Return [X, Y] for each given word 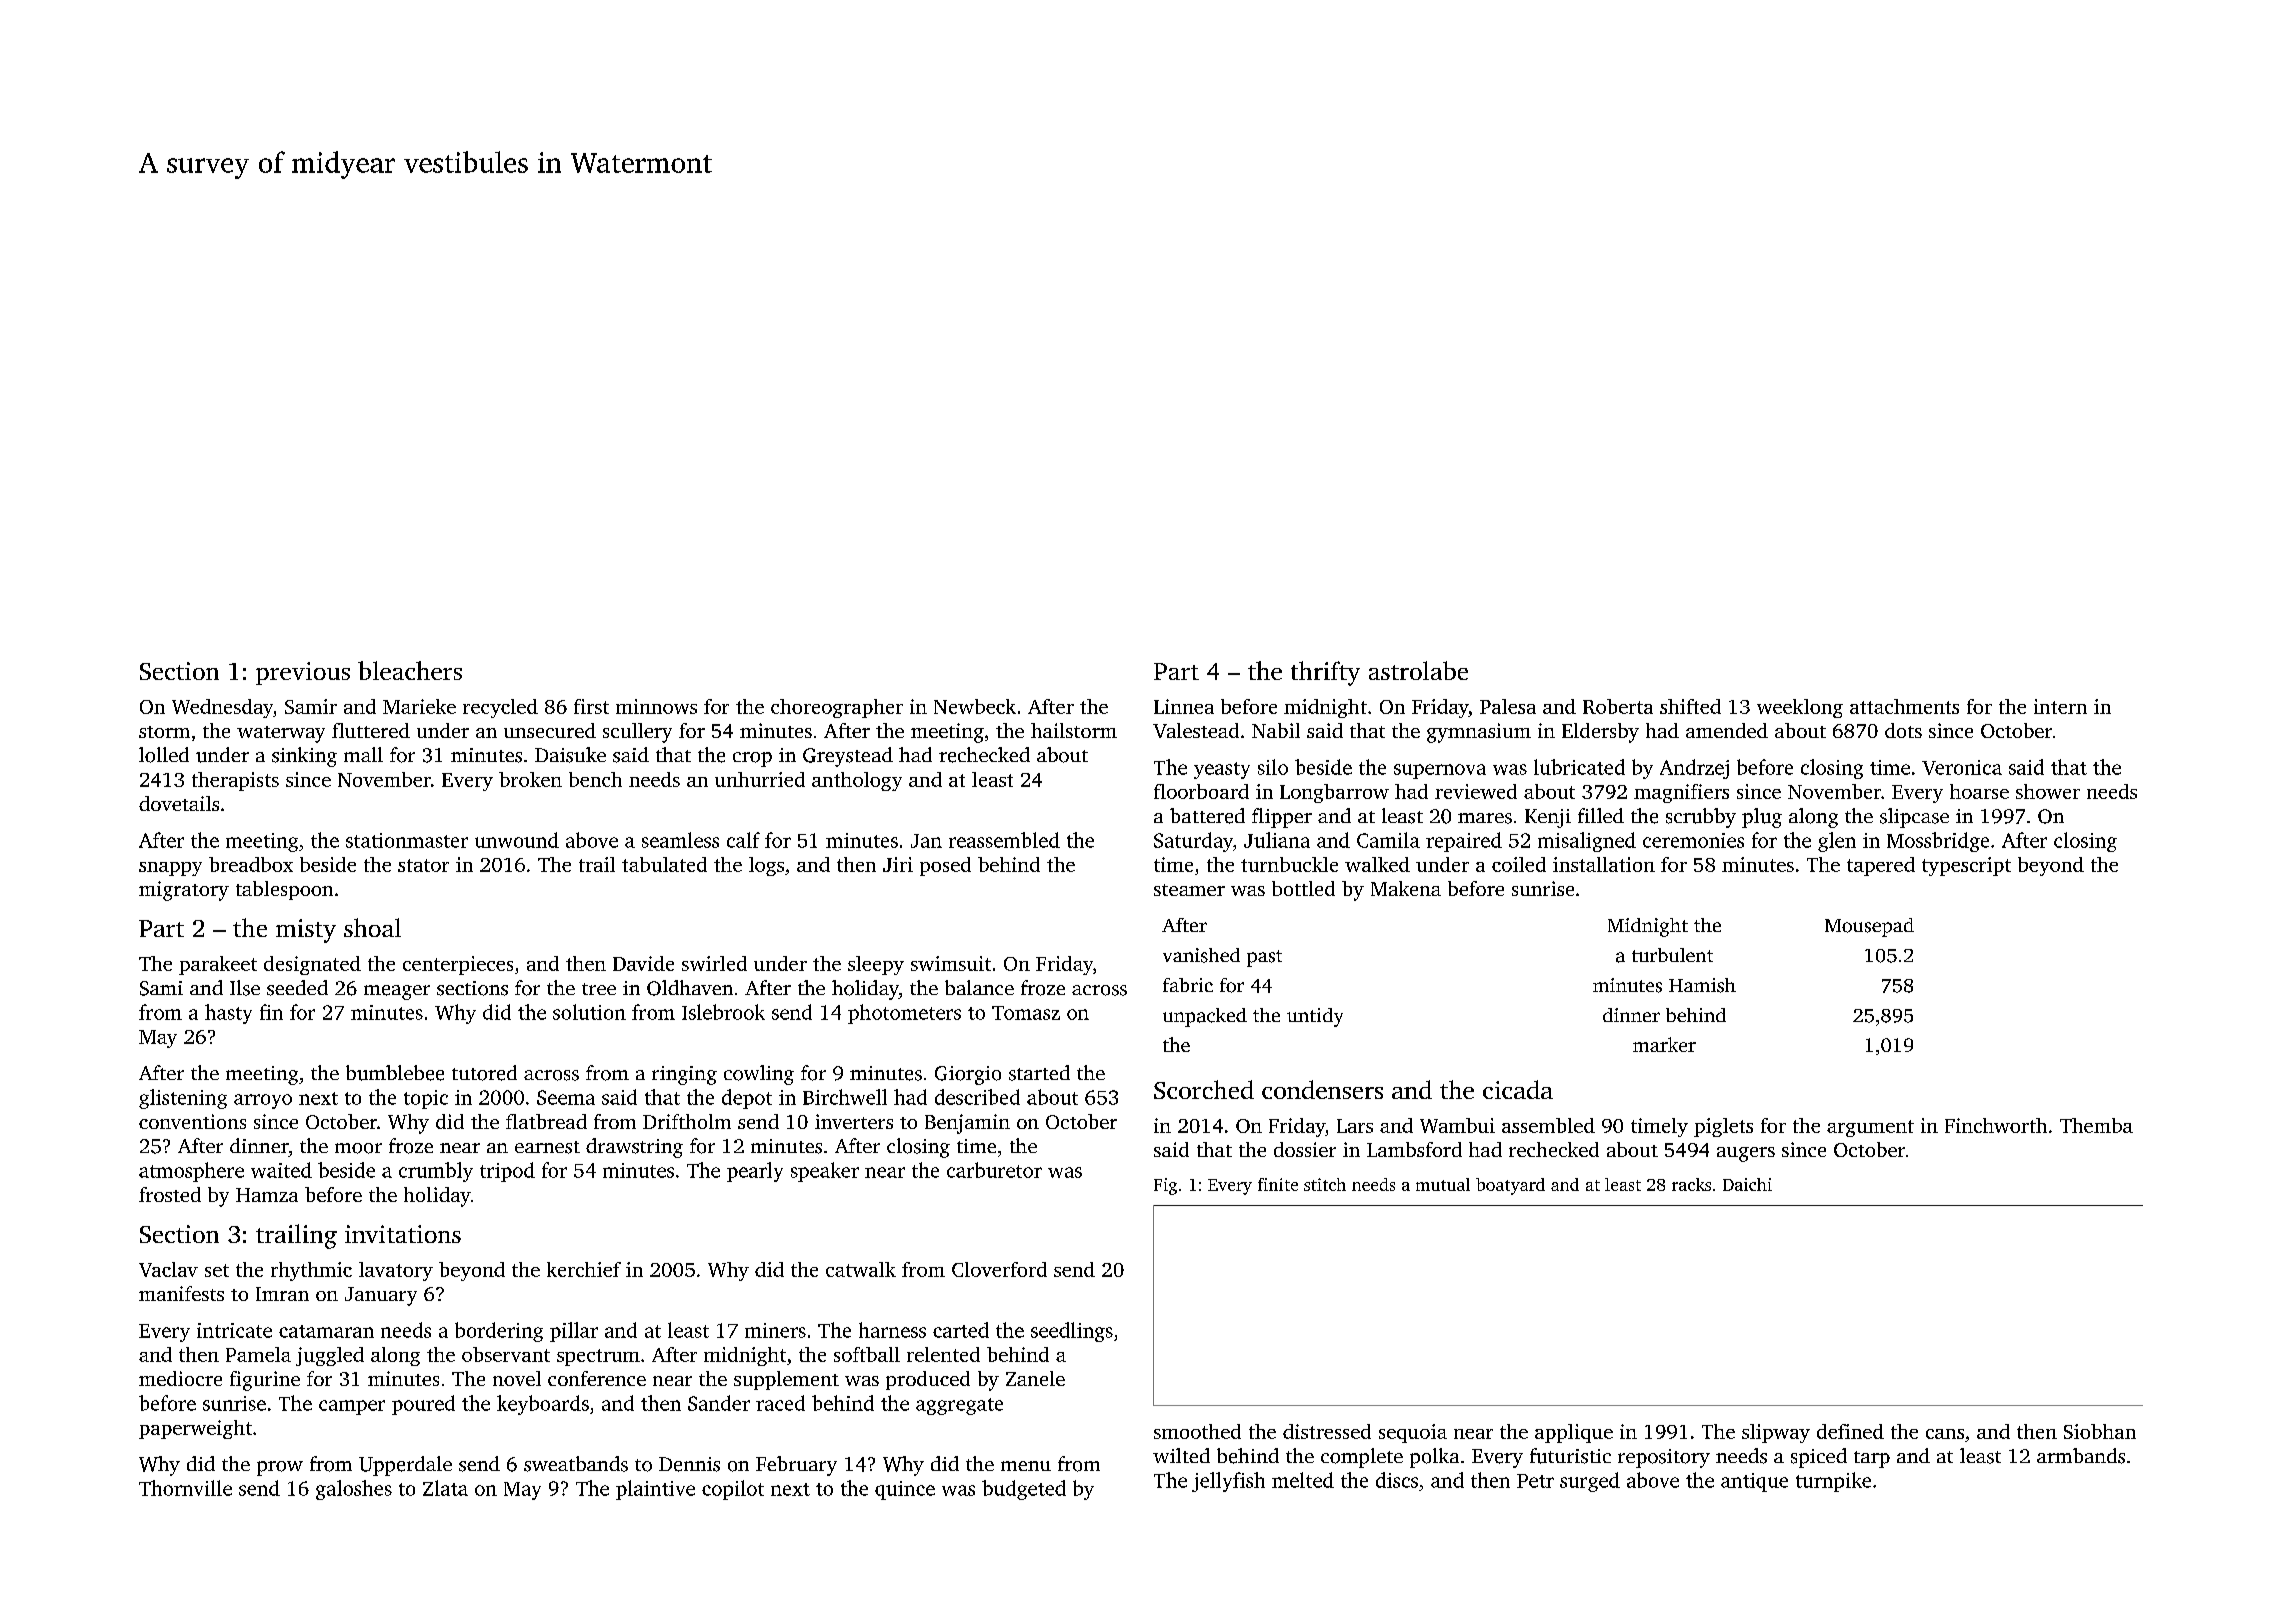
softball [867, 1354]
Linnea [1184, 706]
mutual [1443, 1184]
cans [1945, 1434]
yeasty [1222, 770]
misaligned [1587, 842]
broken [530, 779]
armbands [2081, 1456]
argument [1870, 1128]
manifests [181, 1293]
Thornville [185, 1488]
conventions [192, 1121]
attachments [1904, 706]
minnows [656, 706]
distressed [1327, 1431]
